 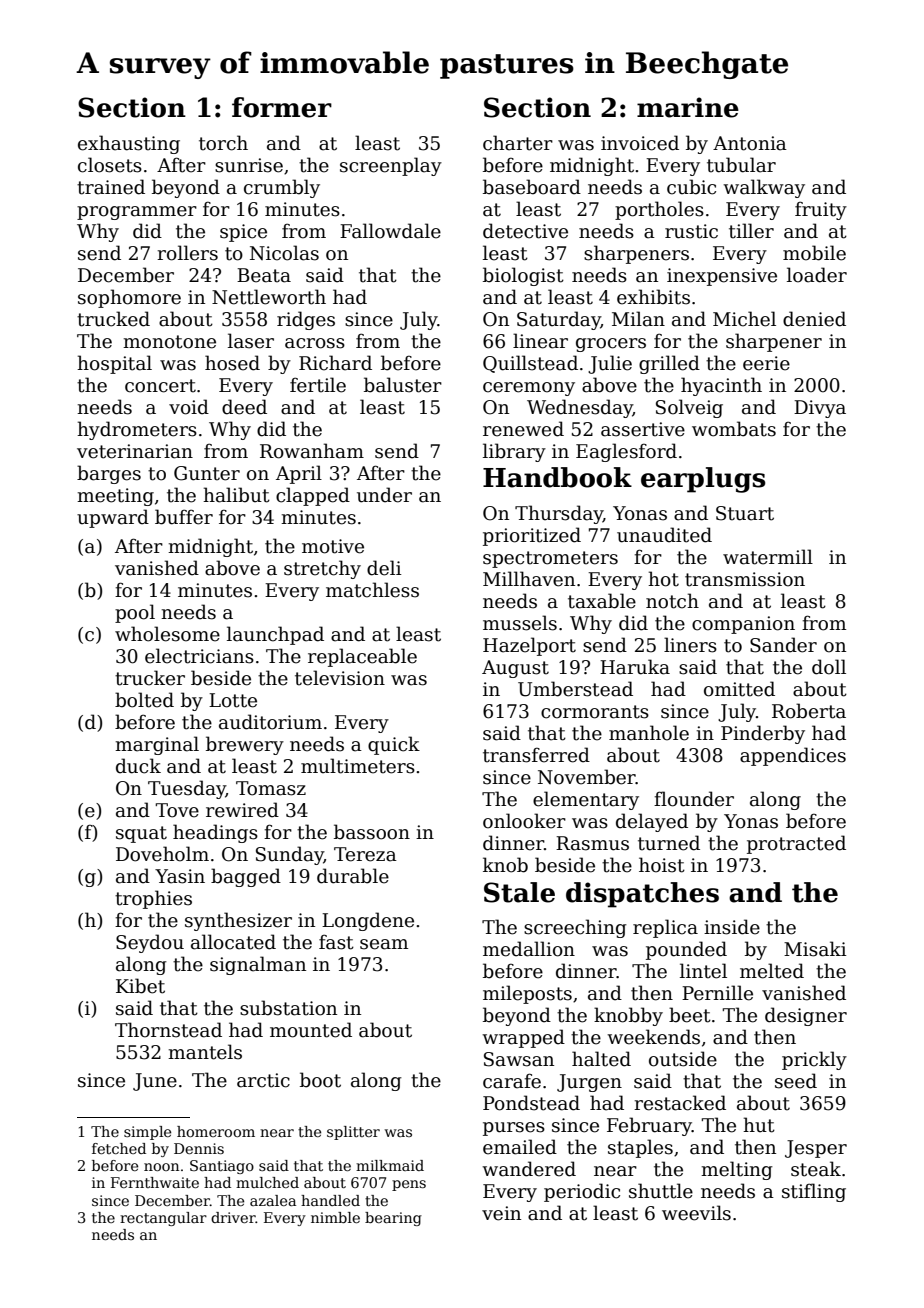 I want to click on marine, so click(x=688, y=107).
